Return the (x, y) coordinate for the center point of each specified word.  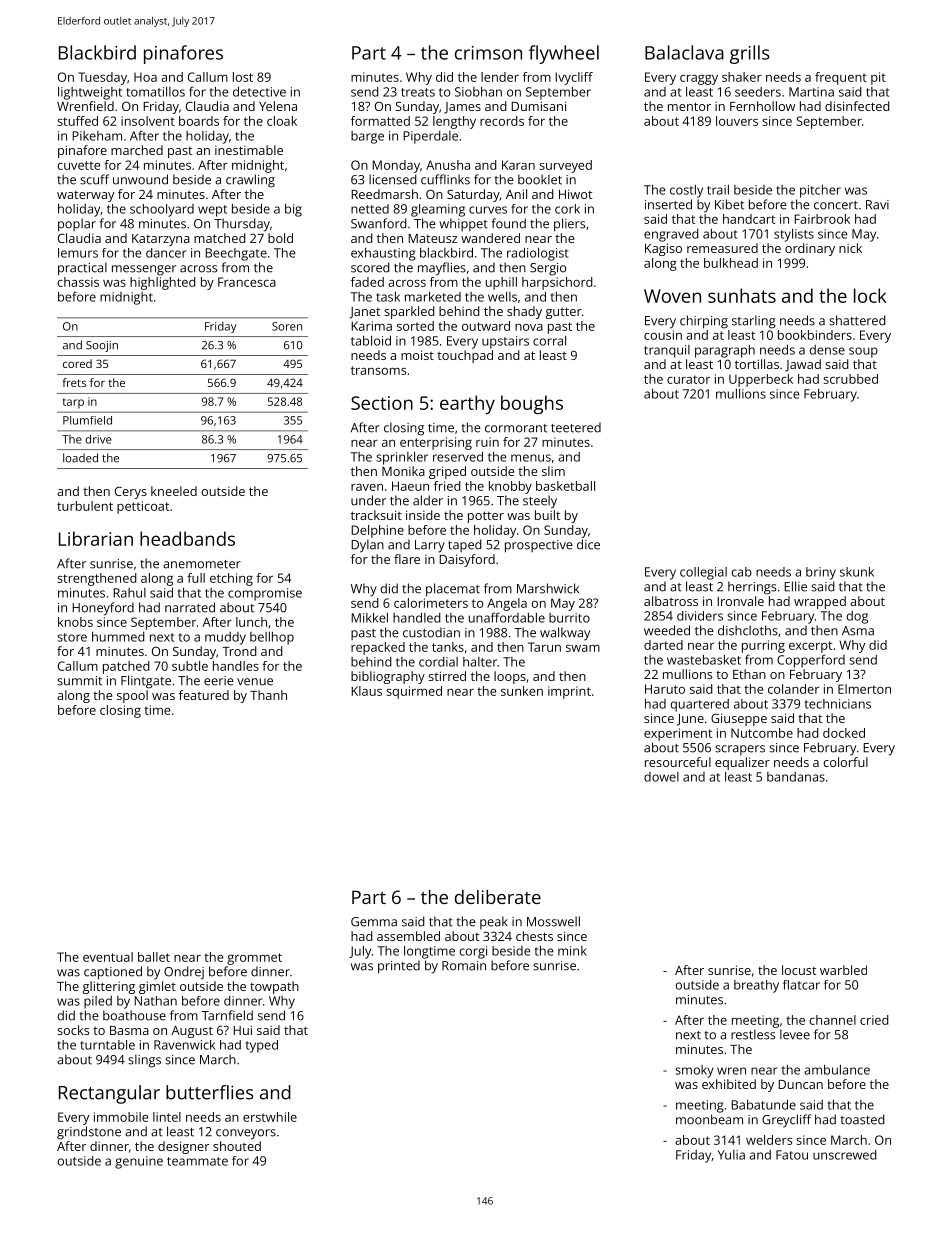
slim (553, 471)
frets (74, 382)
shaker (742, 77)
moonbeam (709, 1119)
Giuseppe (739, 719)
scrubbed (850, 379)
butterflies (210, 1092)
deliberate (498, 897)
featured (204, 695)
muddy (225, 638)
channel (832, 1020)
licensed (393, 179)
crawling (250, 181)
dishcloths (748, 630)
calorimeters (431, 603)
